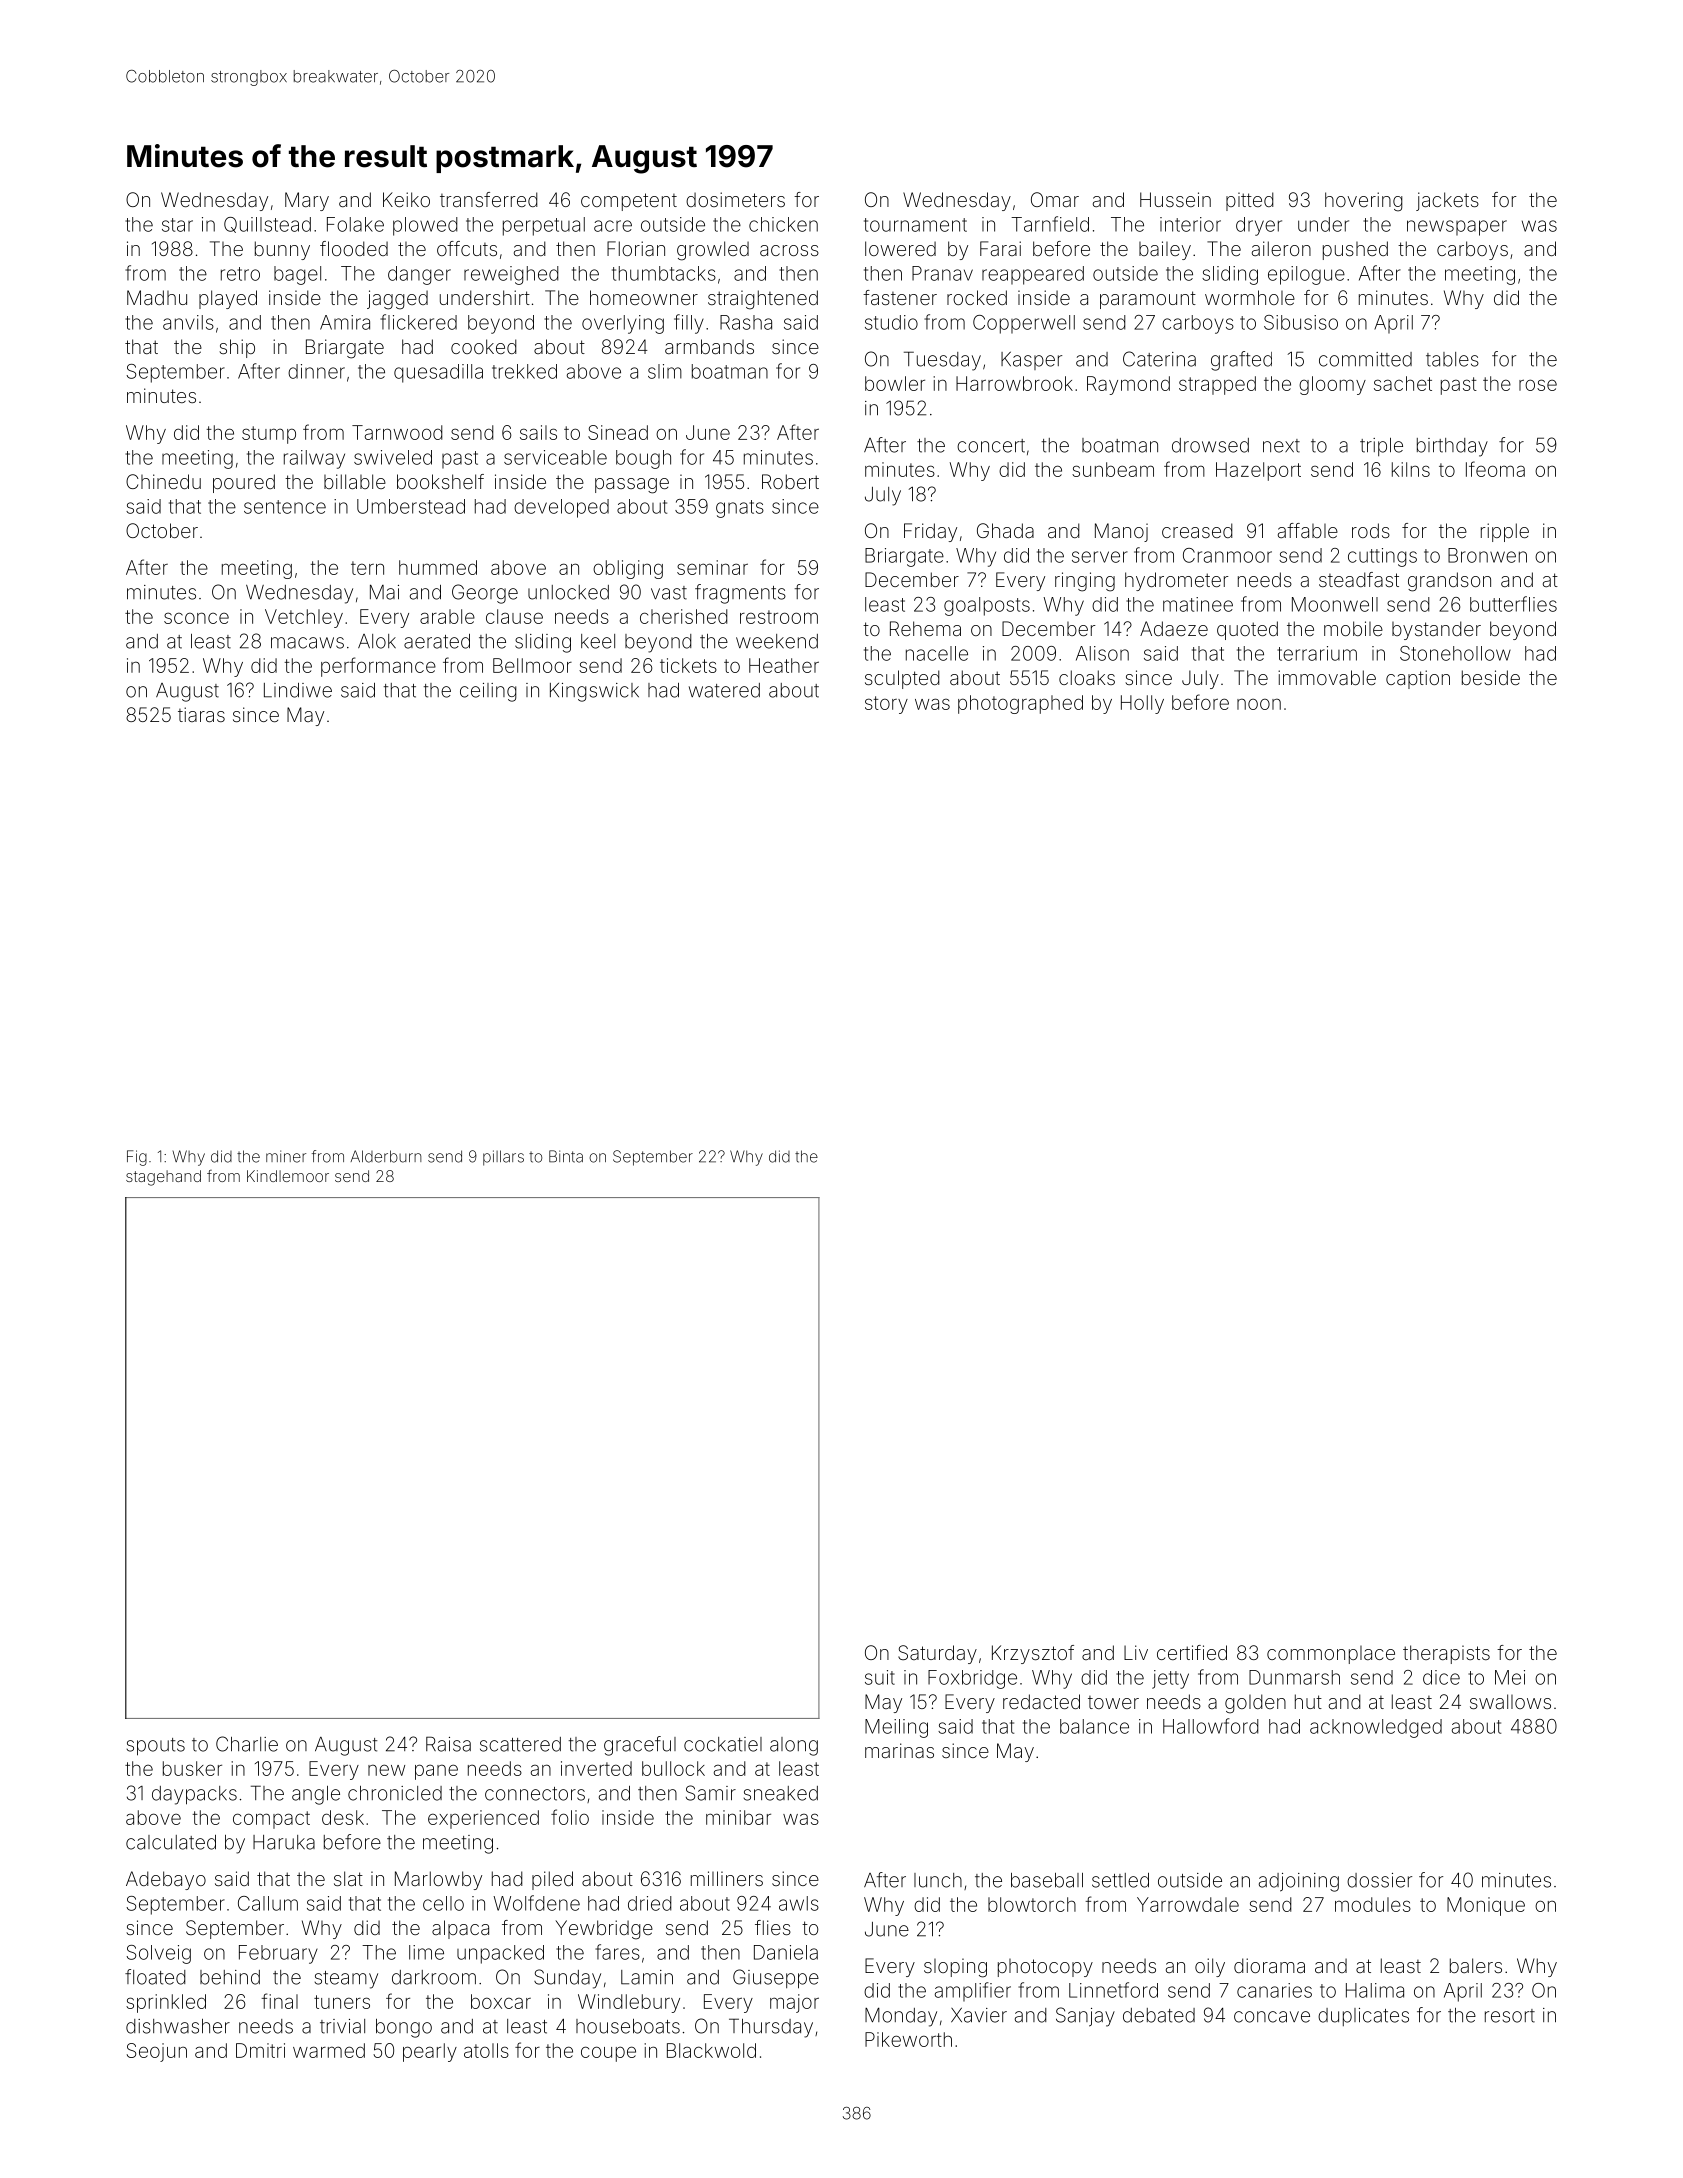  I want to click on commonplace, so click(1331, 1655).
